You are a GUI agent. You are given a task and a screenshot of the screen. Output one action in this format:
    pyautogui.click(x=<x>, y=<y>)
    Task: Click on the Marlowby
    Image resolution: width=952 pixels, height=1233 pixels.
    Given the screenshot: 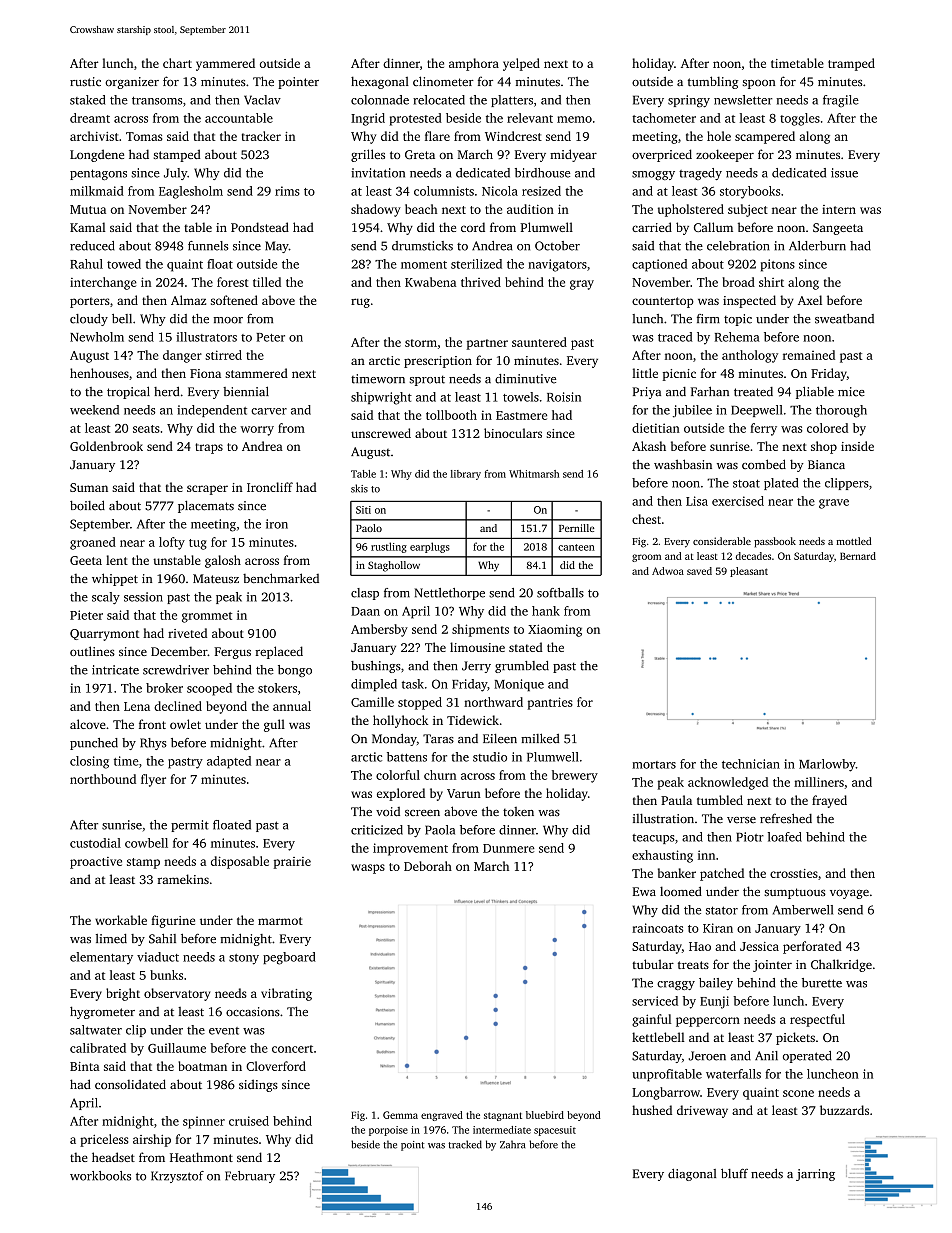 What is the action you would take?
    pyautogui.click(x=827, y=765)
